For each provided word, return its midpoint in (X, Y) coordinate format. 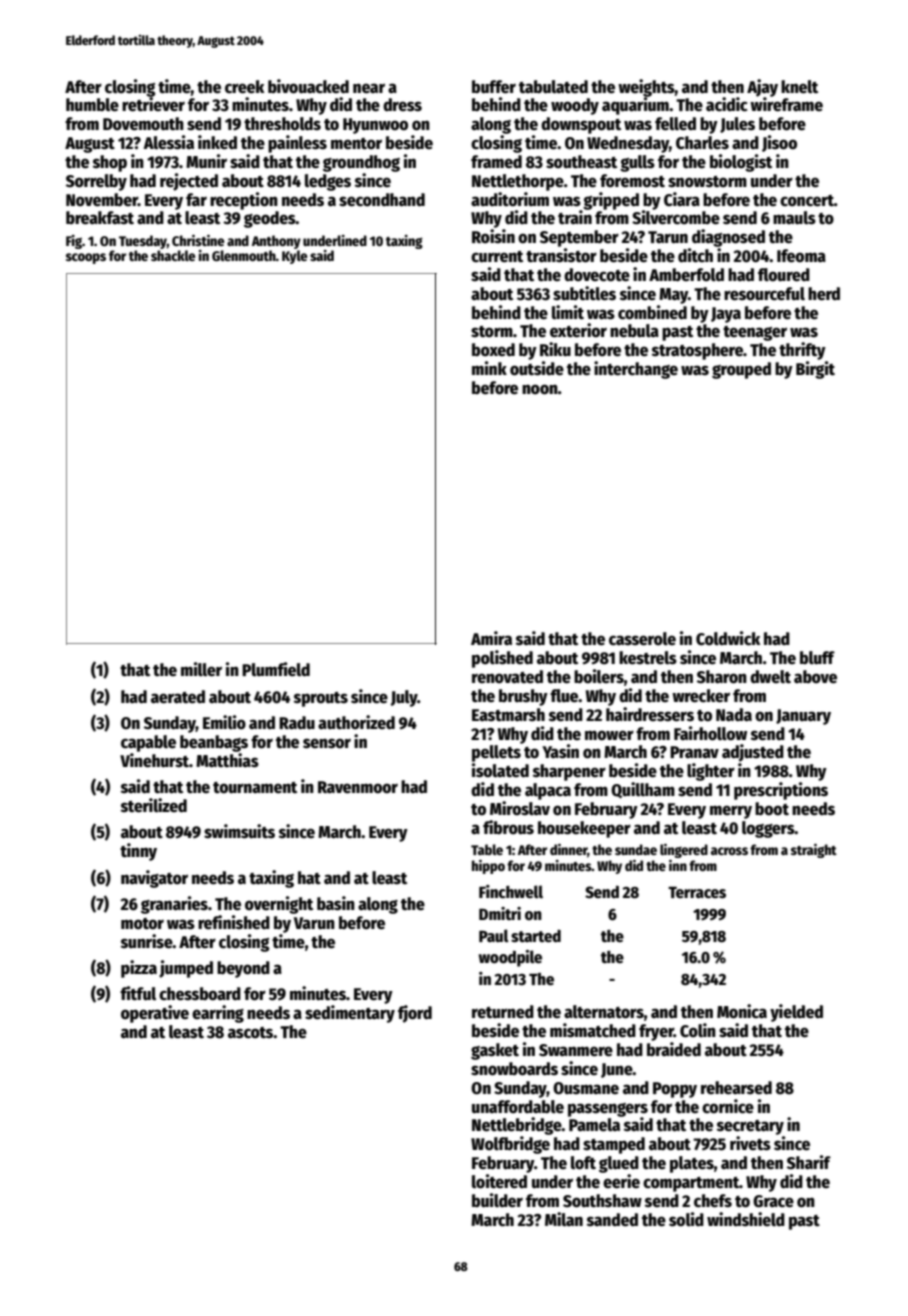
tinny (138, 852)
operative (155, 1014)
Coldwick (728, 638)
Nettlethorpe (518, 182)
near (369, 88)
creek (244, 87)
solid (686, 1219)
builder (497, 1200)
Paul (494, 935)
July (404, 698)
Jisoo (779, 143)
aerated (178, 697)
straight (814, 851)
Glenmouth (244, 255)
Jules (737, 125)
